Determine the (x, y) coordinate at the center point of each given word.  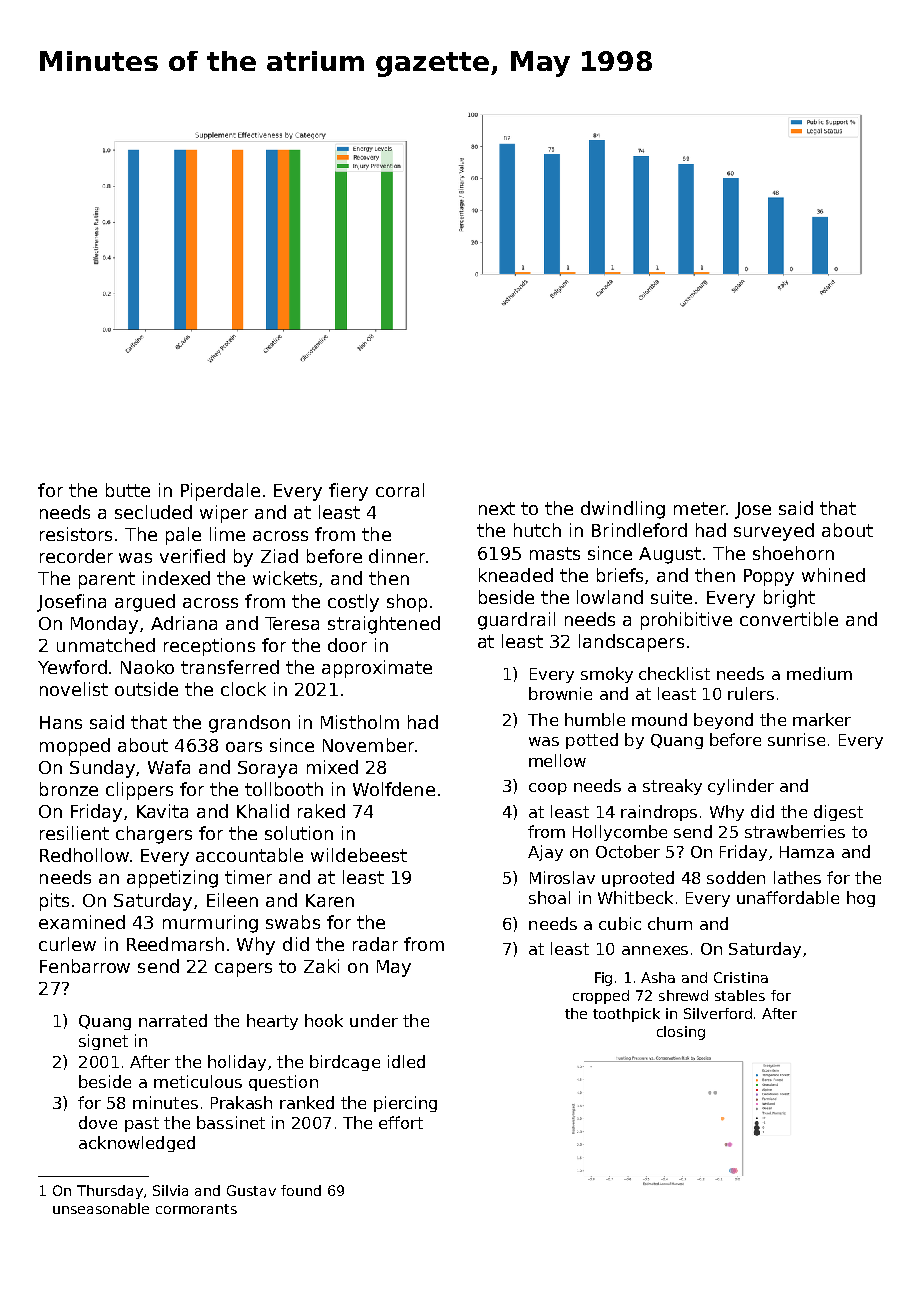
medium (819, 673)
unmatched (106, 645)
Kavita (162, 811)
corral (400, 490)
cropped (601, 997)
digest (838, 813)
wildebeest (359, 855)
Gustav (251, 1190)
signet (103, 1042)
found (301, 1190)
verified (192, 556)
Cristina (741, 977)
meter (700, 508)
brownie (560, 693)
